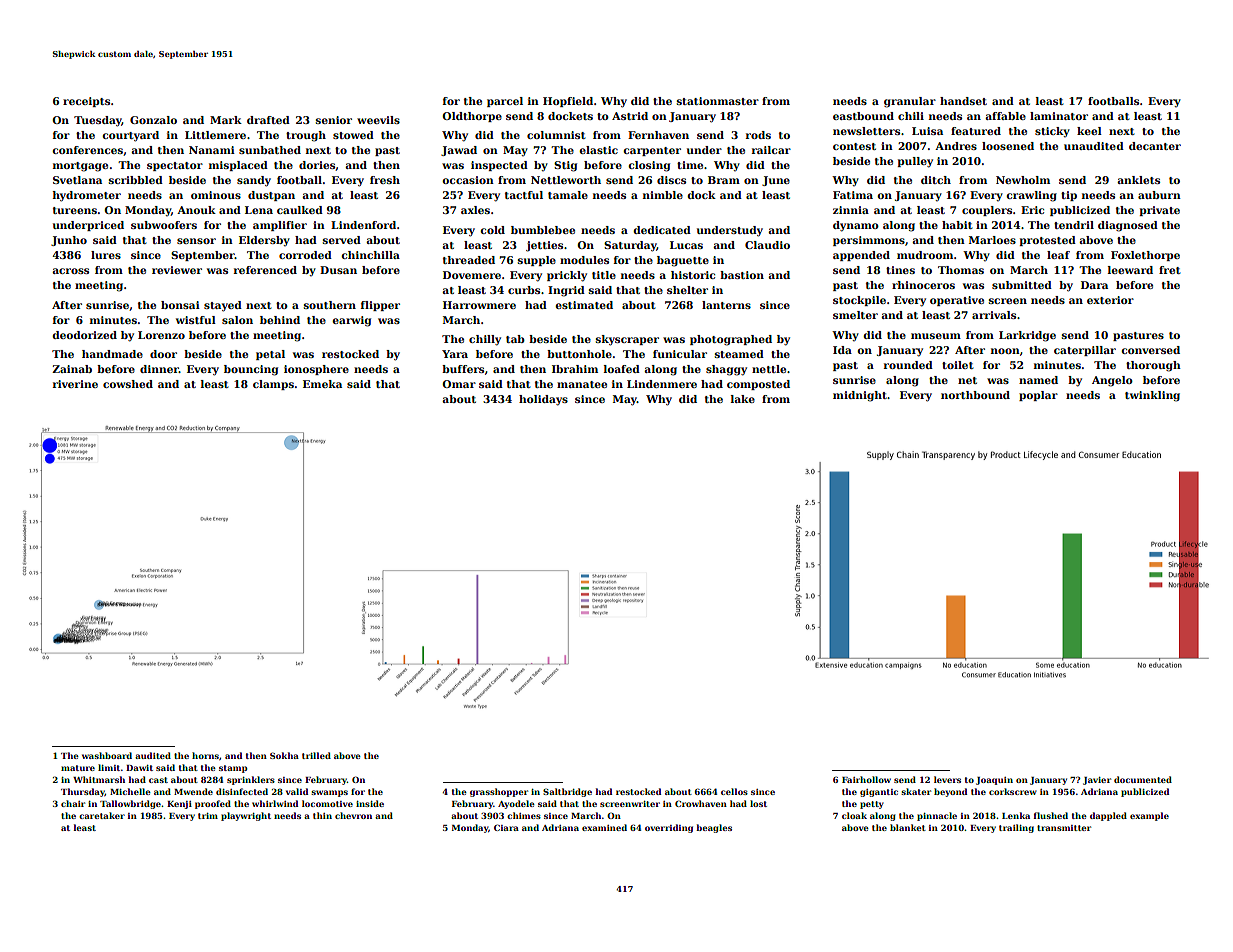 The width and height of the document is (1233, 952). I want to click on salon, so click(237, 320).
